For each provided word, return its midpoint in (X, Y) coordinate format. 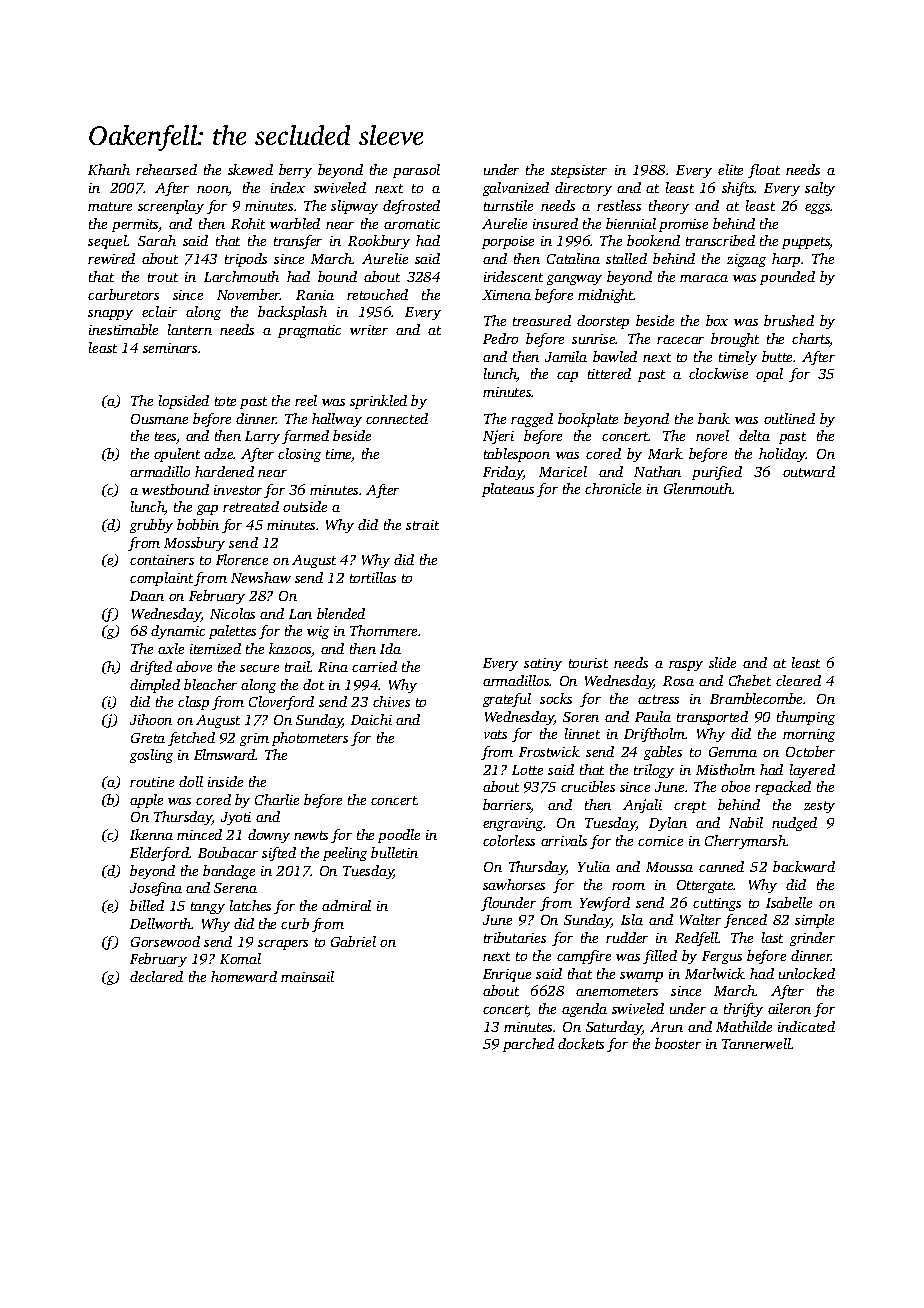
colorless (509, 840)
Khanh (109, 169)
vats (495, 734)
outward (809, 471)
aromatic (412, 224)
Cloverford (281, 703)
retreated (251, 506)
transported (712, 718)
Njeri (498, 437)
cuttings (717, 904)
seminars (170, 348)
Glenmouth (698, 488)
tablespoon (517, 455)
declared (156, 976)
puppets (806, 243)
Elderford (160, 854)
